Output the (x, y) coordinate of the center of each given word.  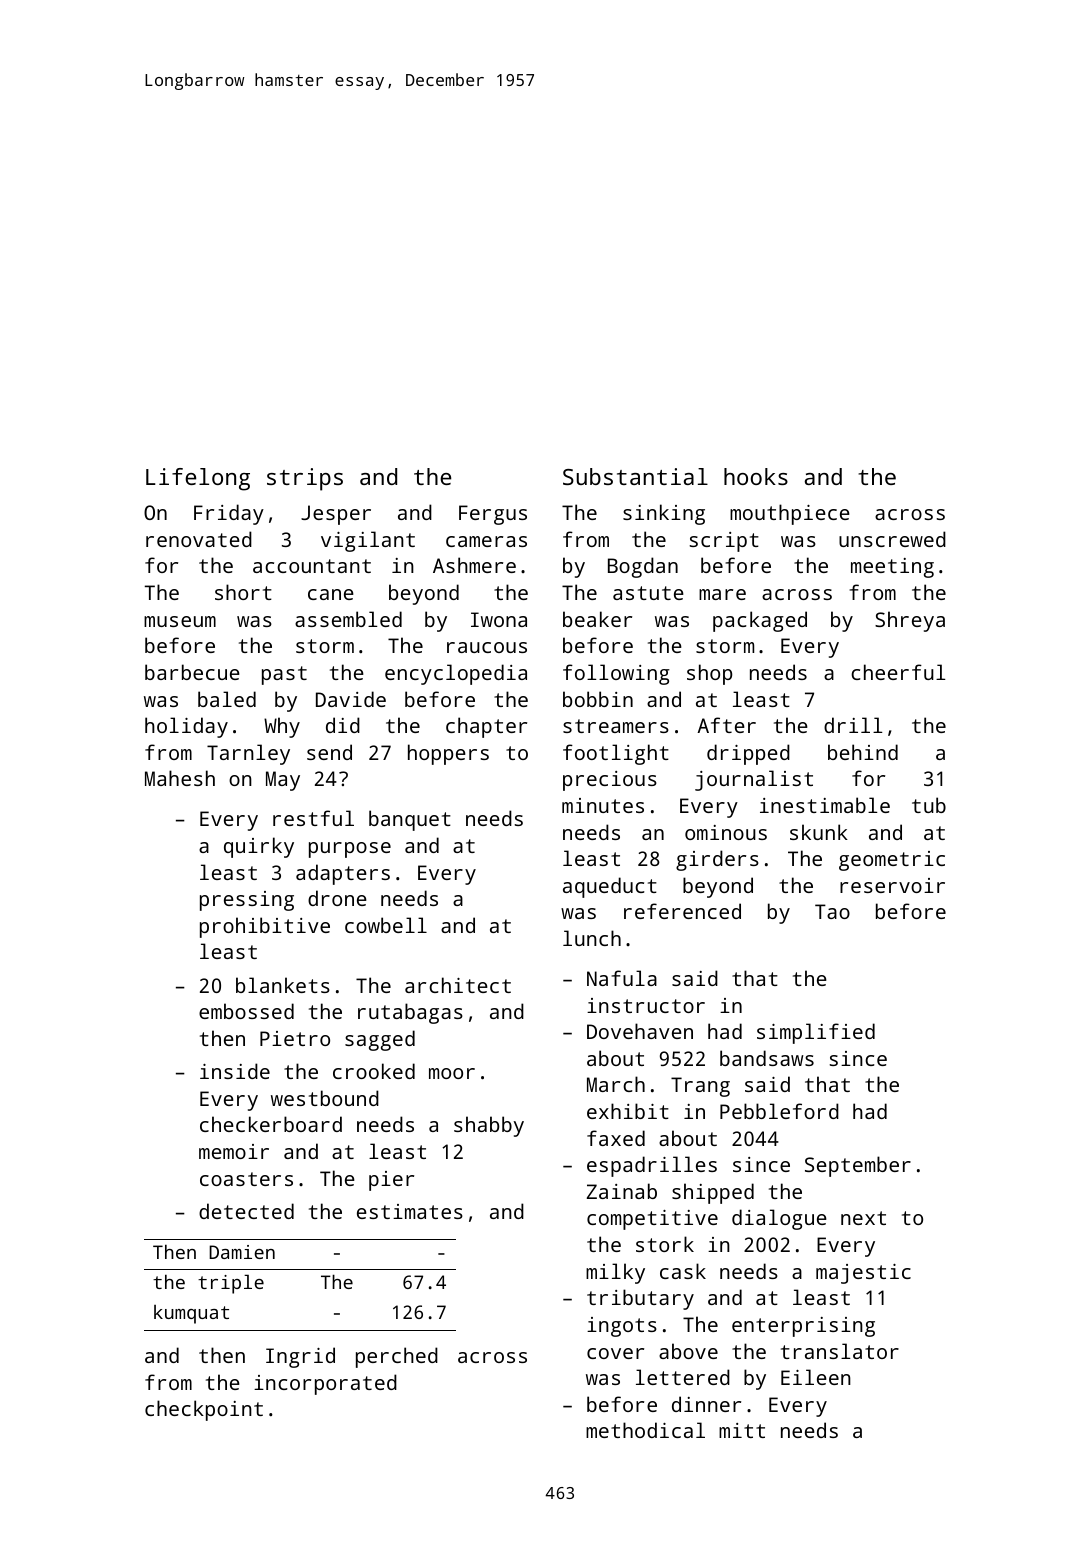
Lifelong (198, 479)
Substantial (635, 476)
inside (235, 1071)
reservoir (892, 885)
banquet (410, 820)
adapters (343, 874)
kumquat (191, 1314)
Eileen (816, 1377)
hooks (756, 476)
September (858, 1166)
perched (397, 1357)
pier (391, 1181)
